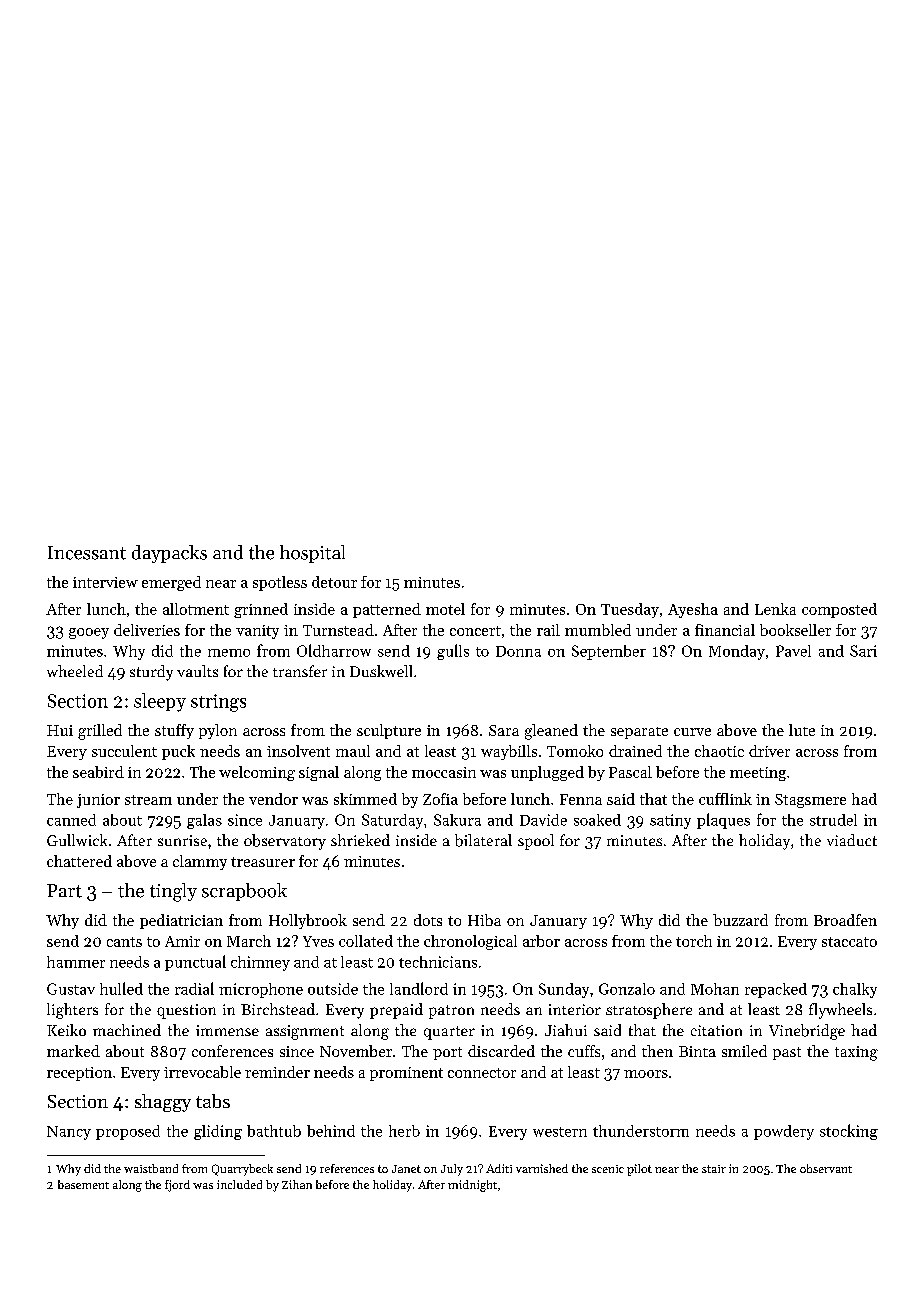 The height and width of the screenshot is (1314, 924). I want to click on dots, so click(428, 920).
